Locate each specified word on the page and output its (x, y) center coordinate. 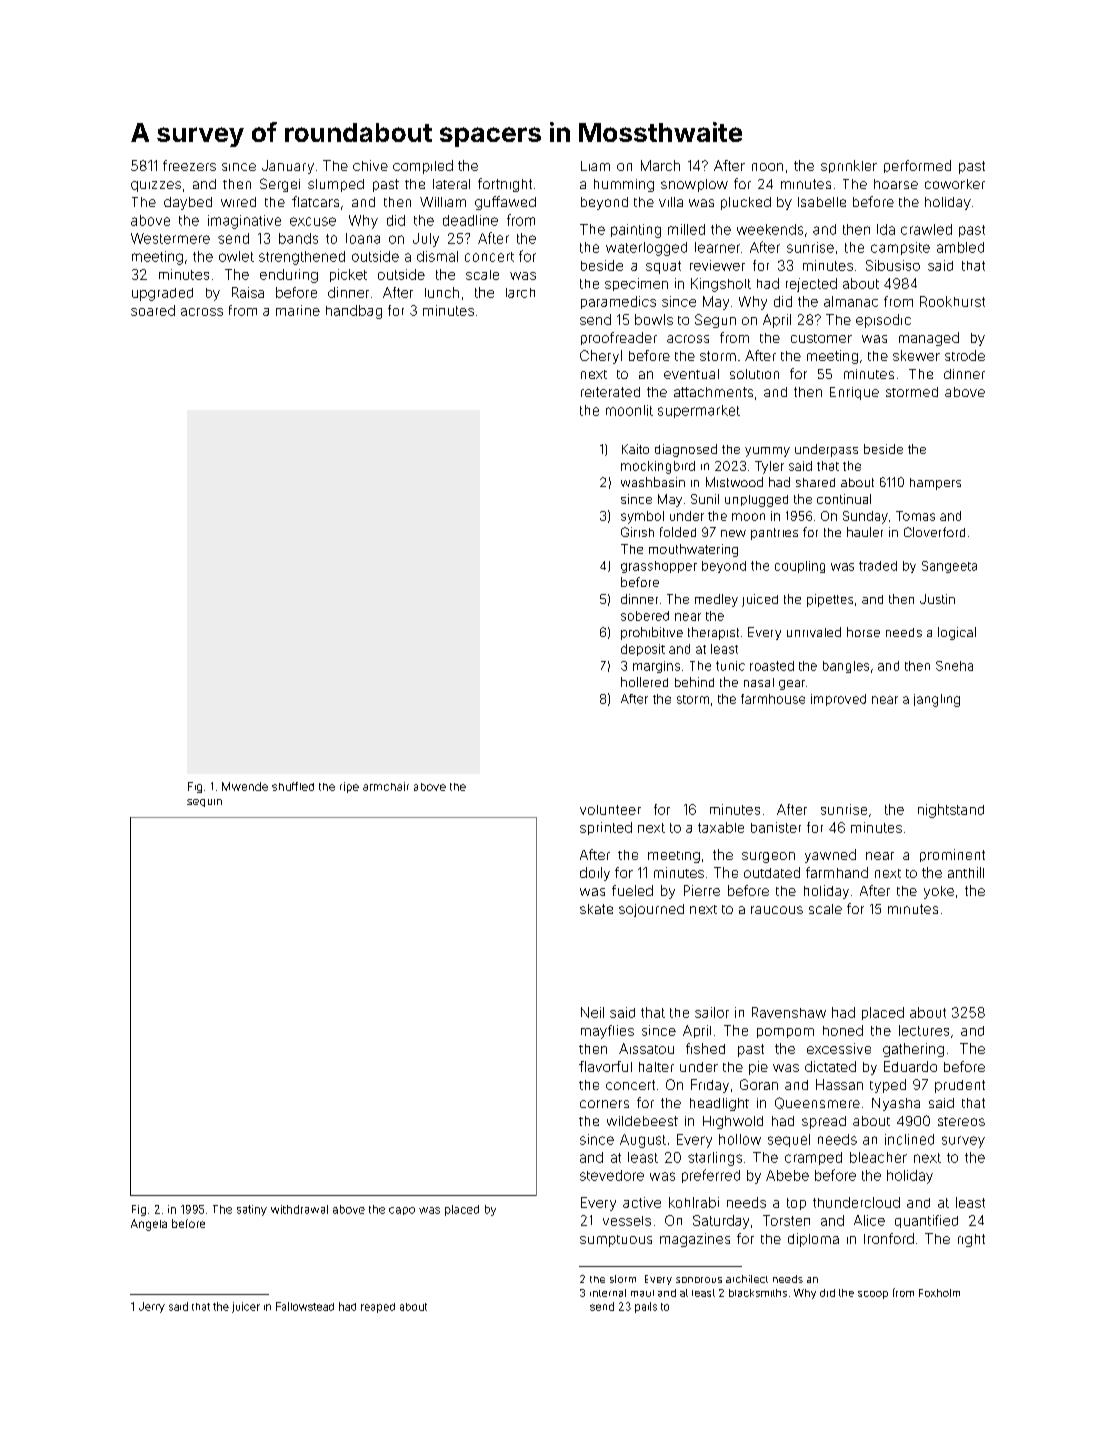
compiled (423, 167)
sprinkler (849, 166)
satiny (252, 1210)
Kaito (635, 449)
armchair (386, 786)
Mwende (245, 786)
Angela (149, 1225)
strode (965, 355)
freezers (189, 165)
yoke (939, 892)
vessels (627, 1221)
